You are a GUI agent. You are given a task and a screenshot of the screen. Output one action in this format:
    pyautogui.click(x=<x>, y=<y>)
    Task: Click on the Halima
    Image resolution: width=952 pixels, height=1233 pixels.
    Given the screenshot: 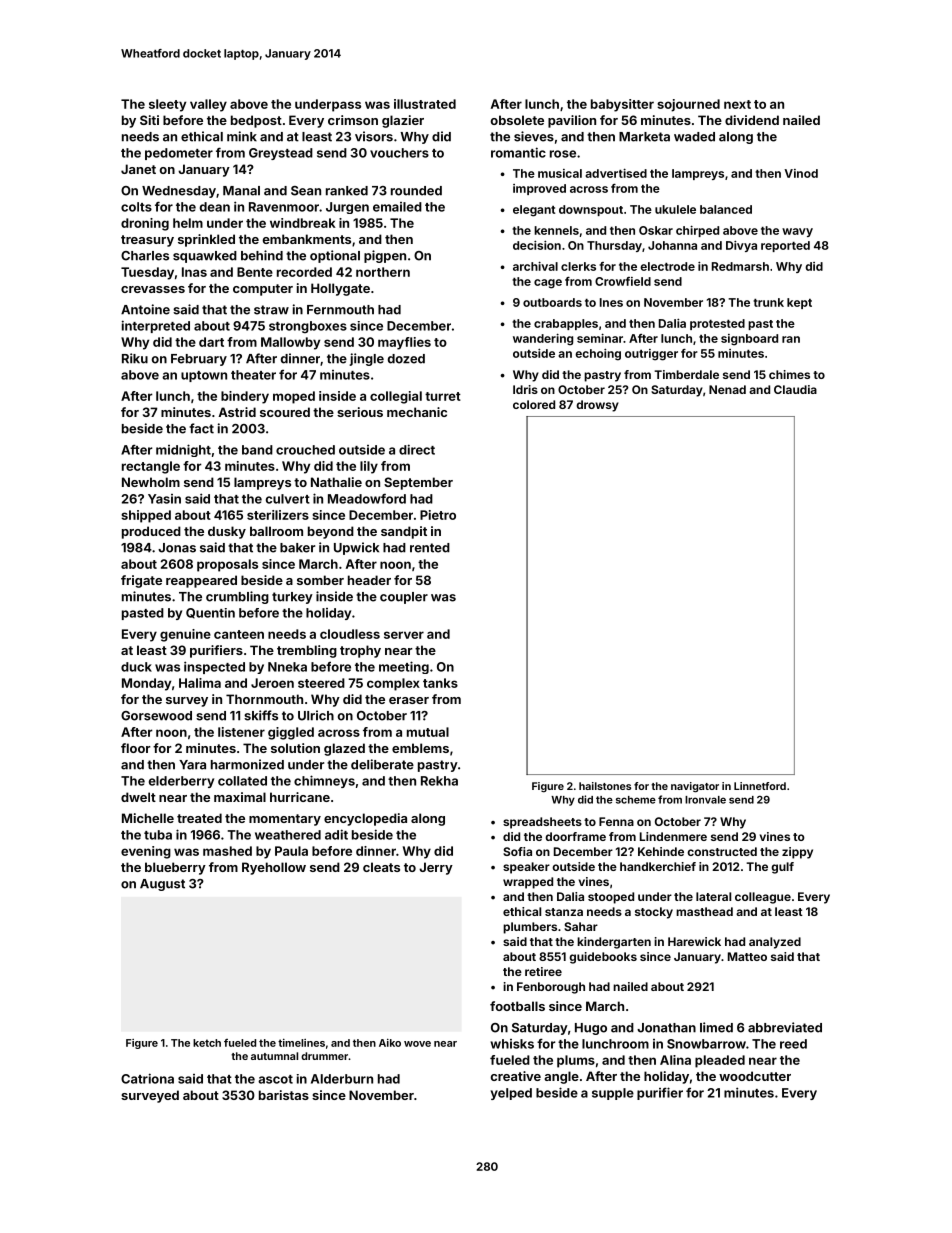 What is the action you would take?
    pyautogui.click(x=200, y=683)
